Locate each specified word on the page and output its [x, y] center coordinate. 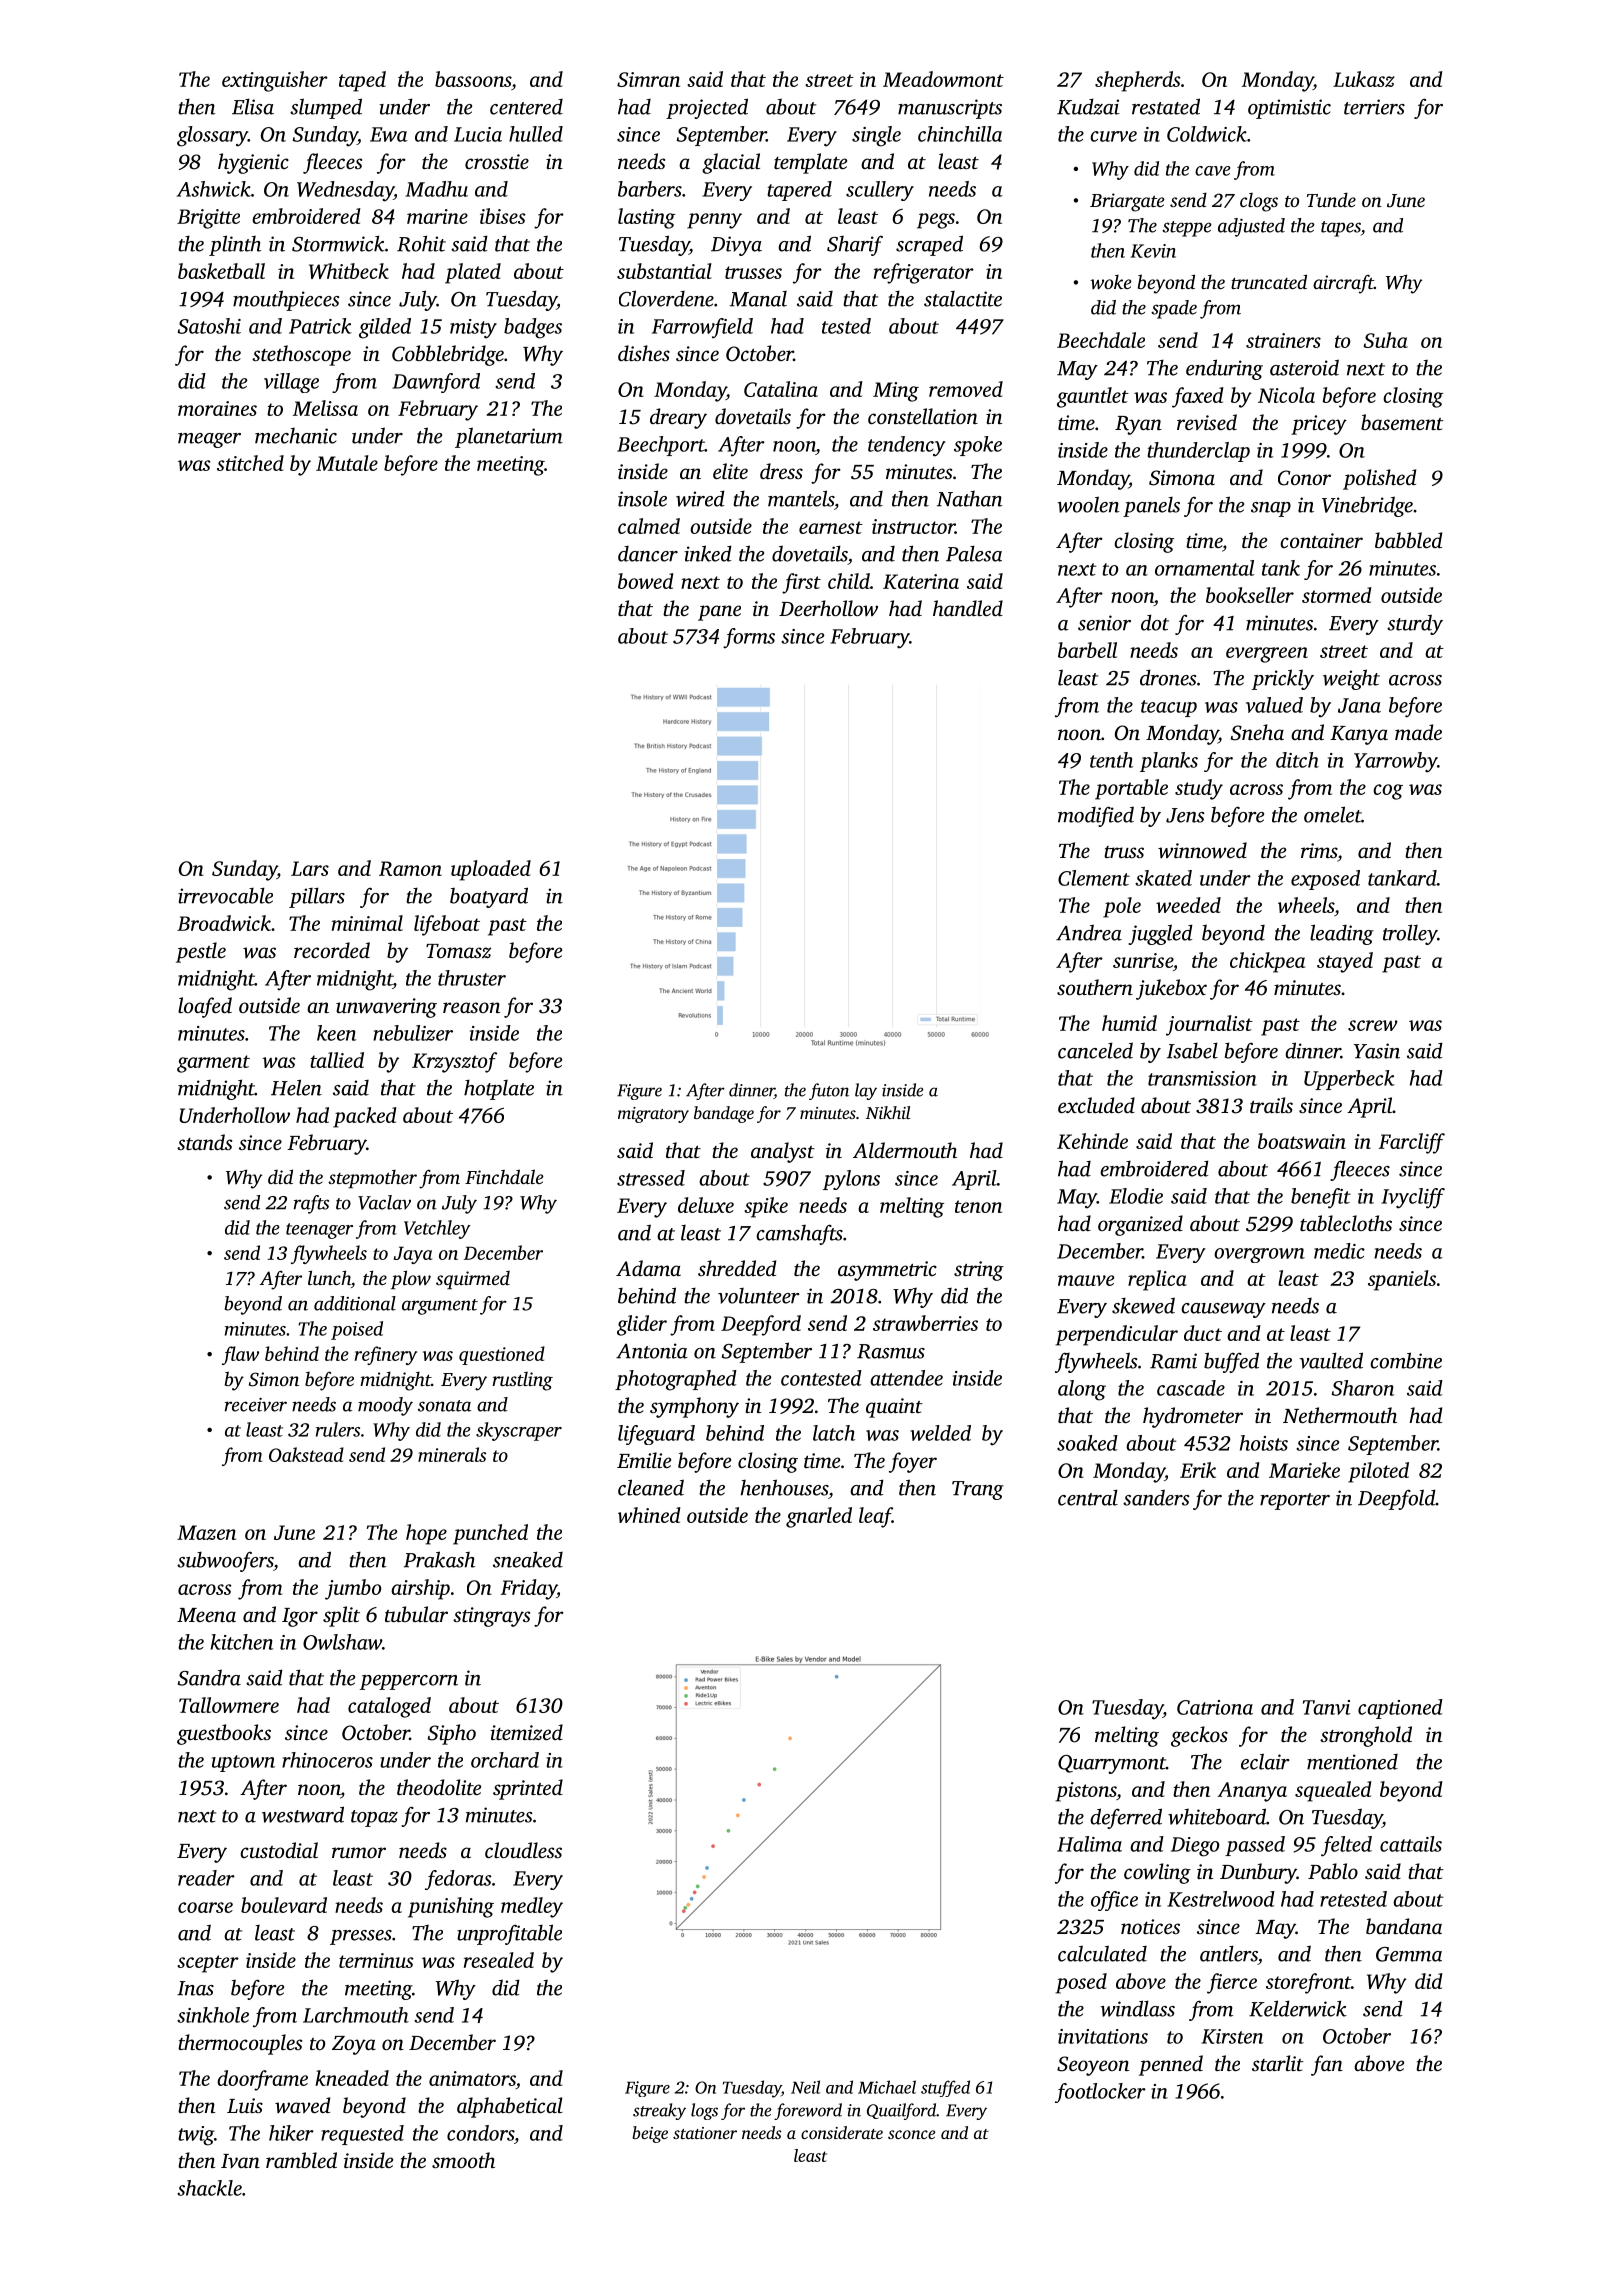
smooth [463, 2160]
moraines [217, 408]
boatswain [1302, 1141]
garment [213, 1064]
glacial [731, 163]
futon [829, 1091]
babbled [1408, 540]
